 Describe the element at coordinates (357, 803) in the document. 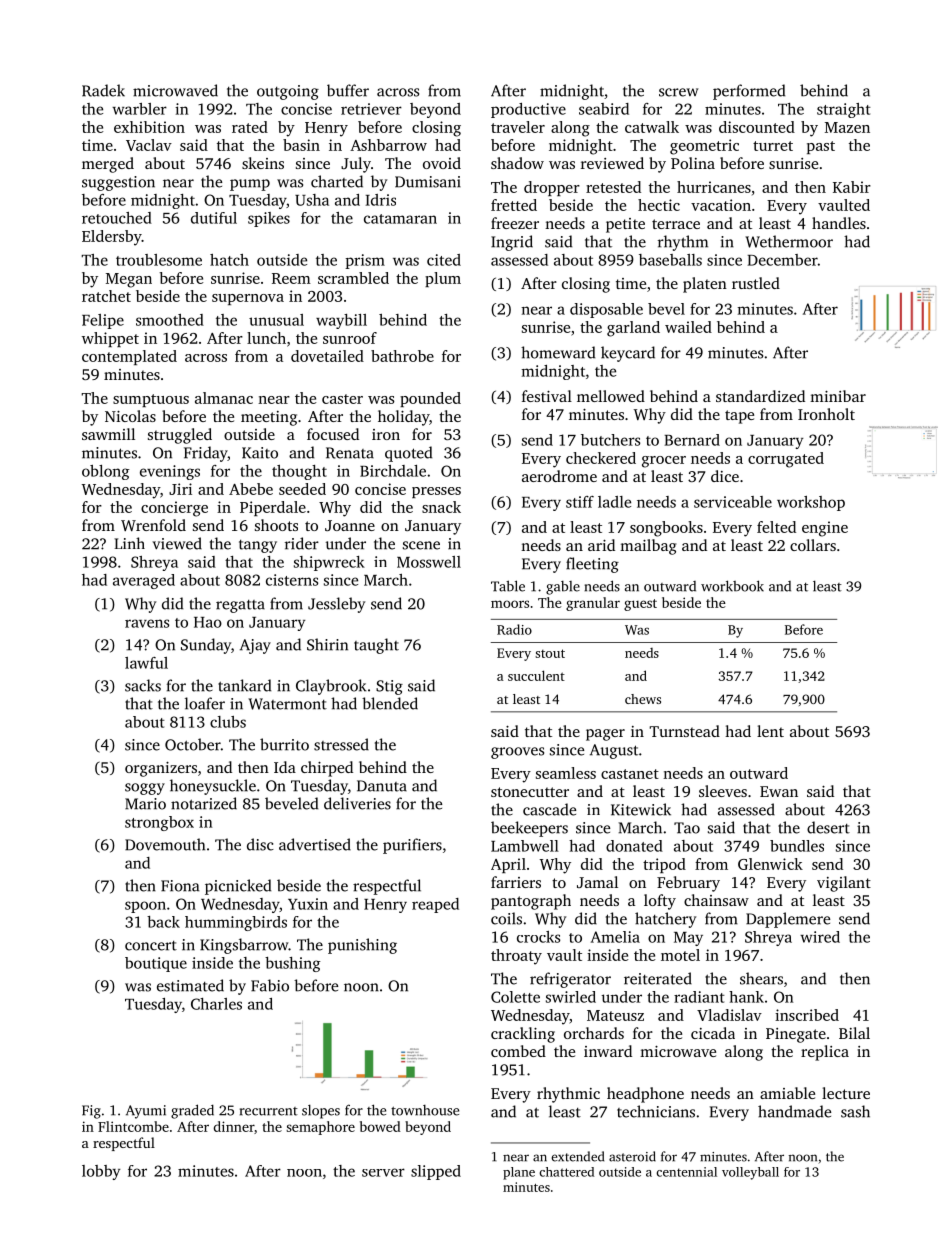

I see `deliveries` at that location.
